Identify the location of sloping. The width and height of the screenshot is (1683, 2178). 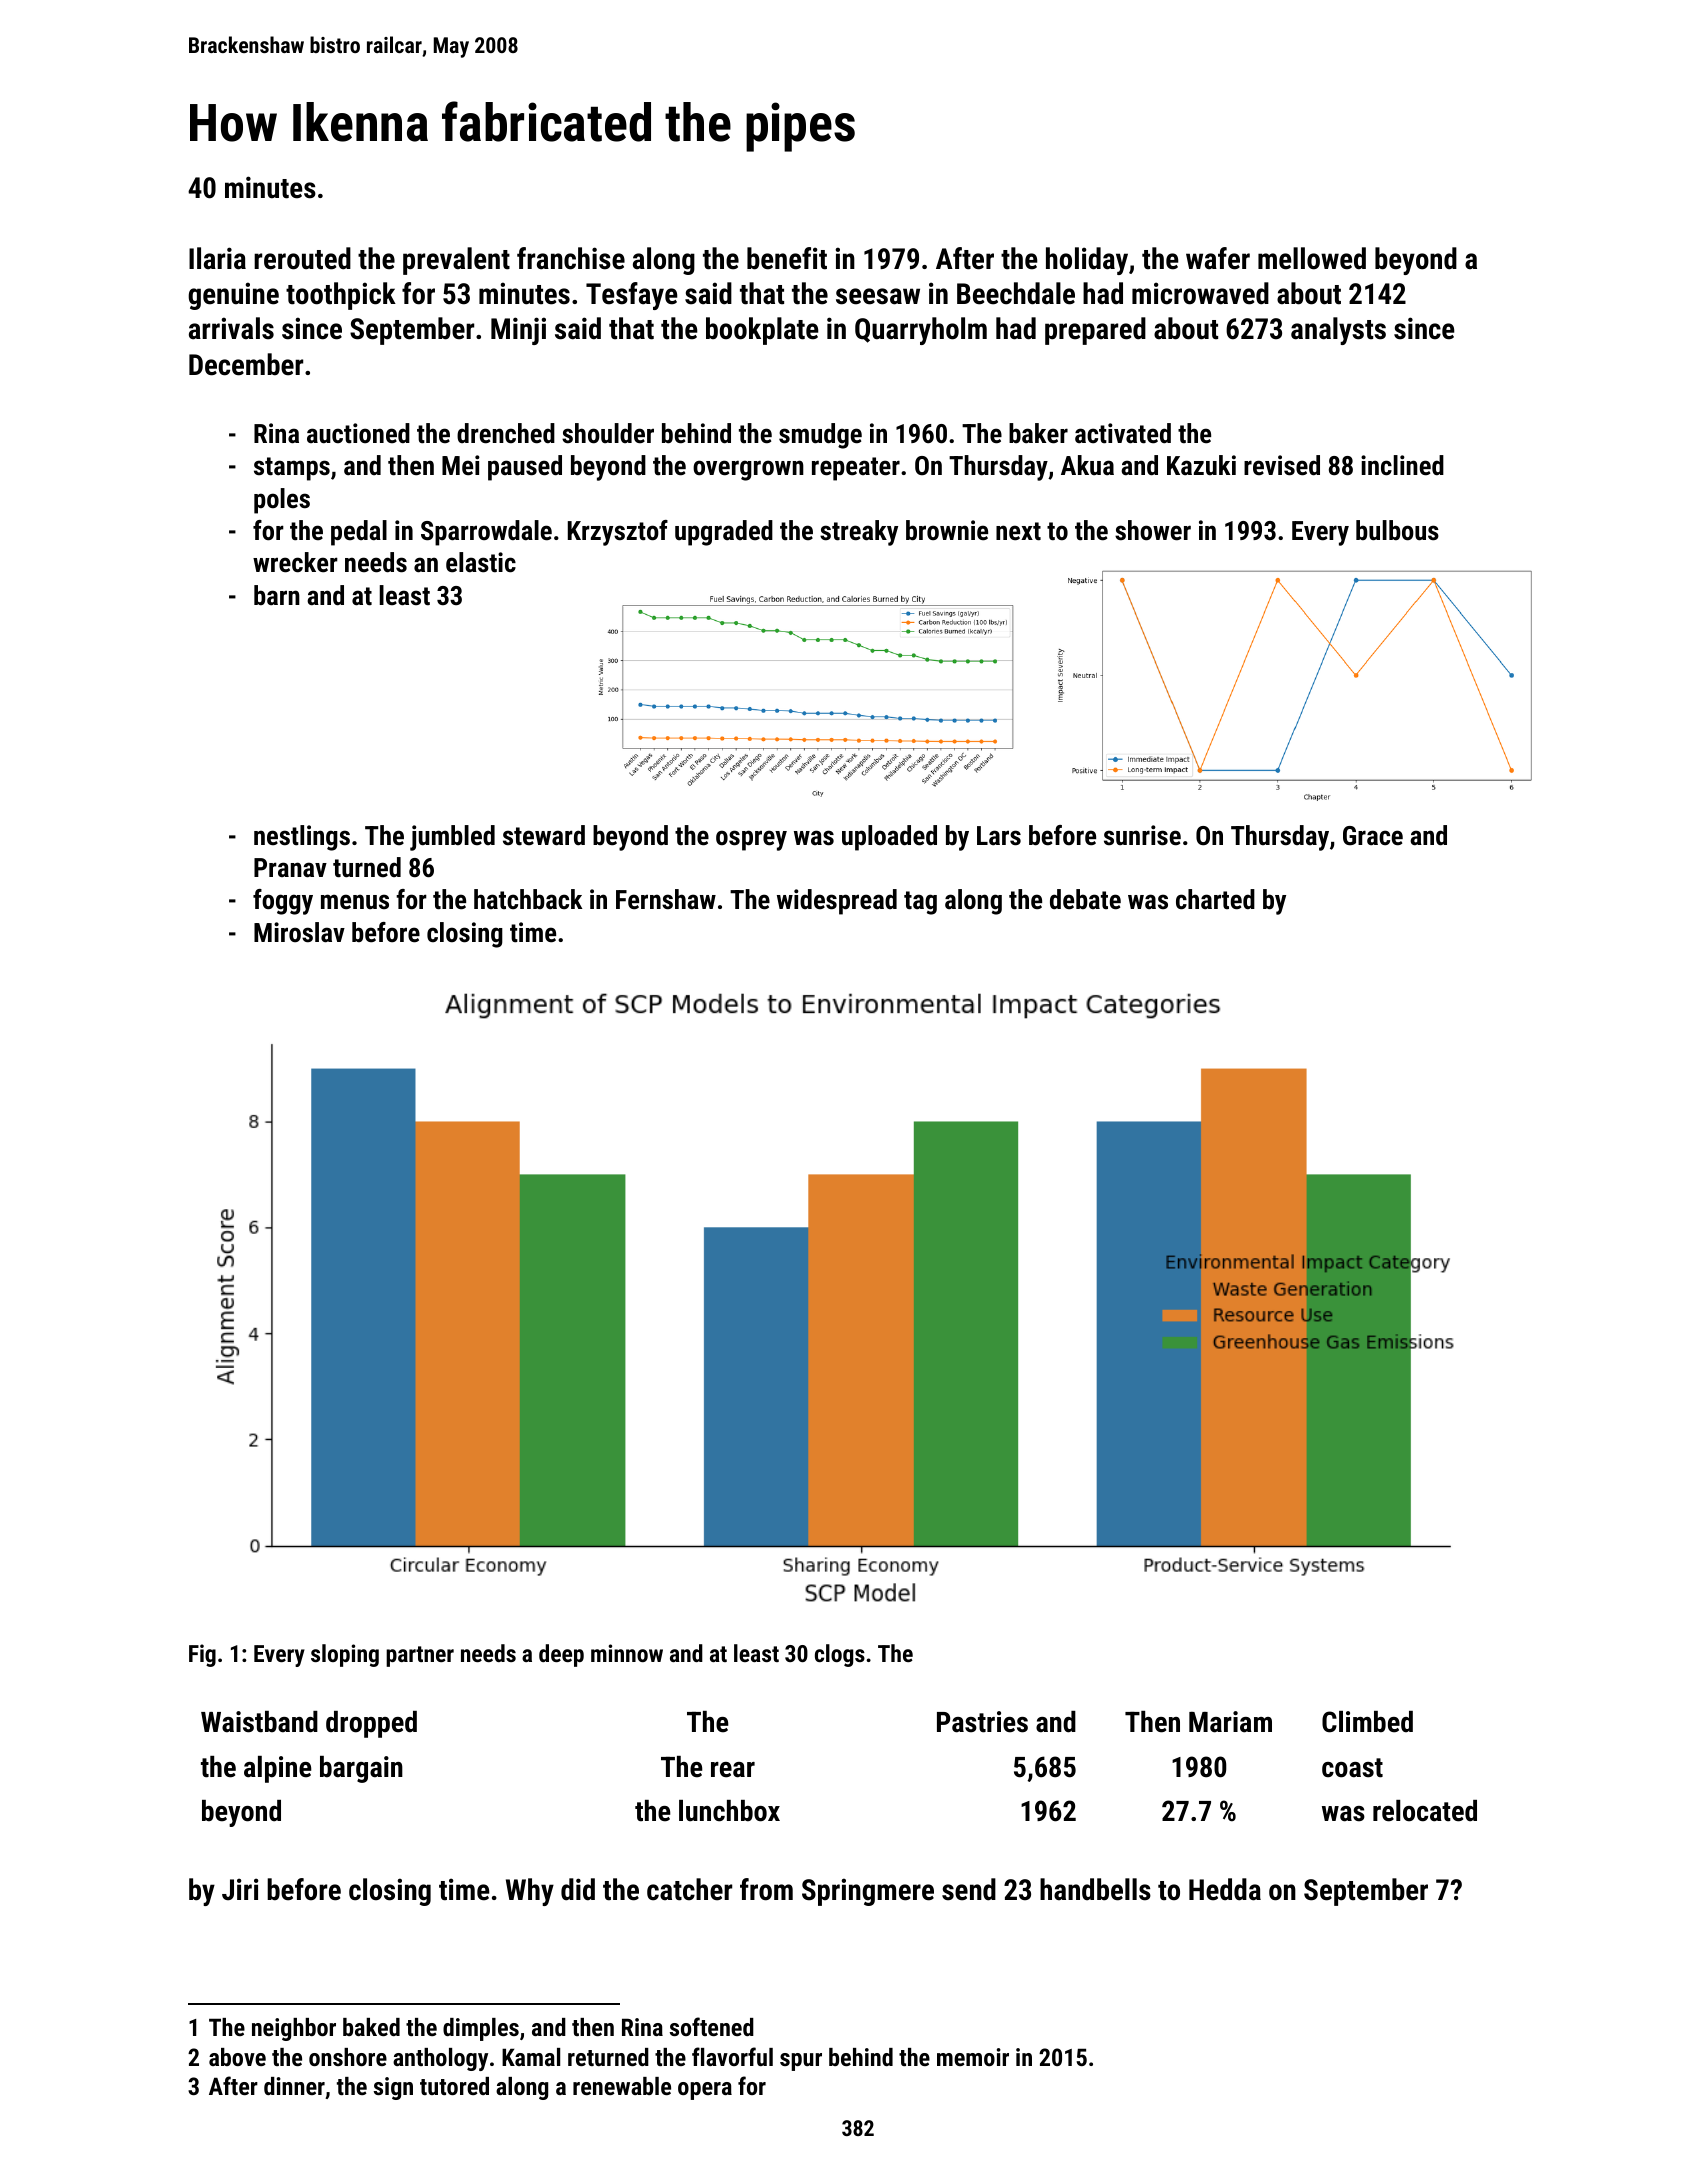
(345, 1655).
